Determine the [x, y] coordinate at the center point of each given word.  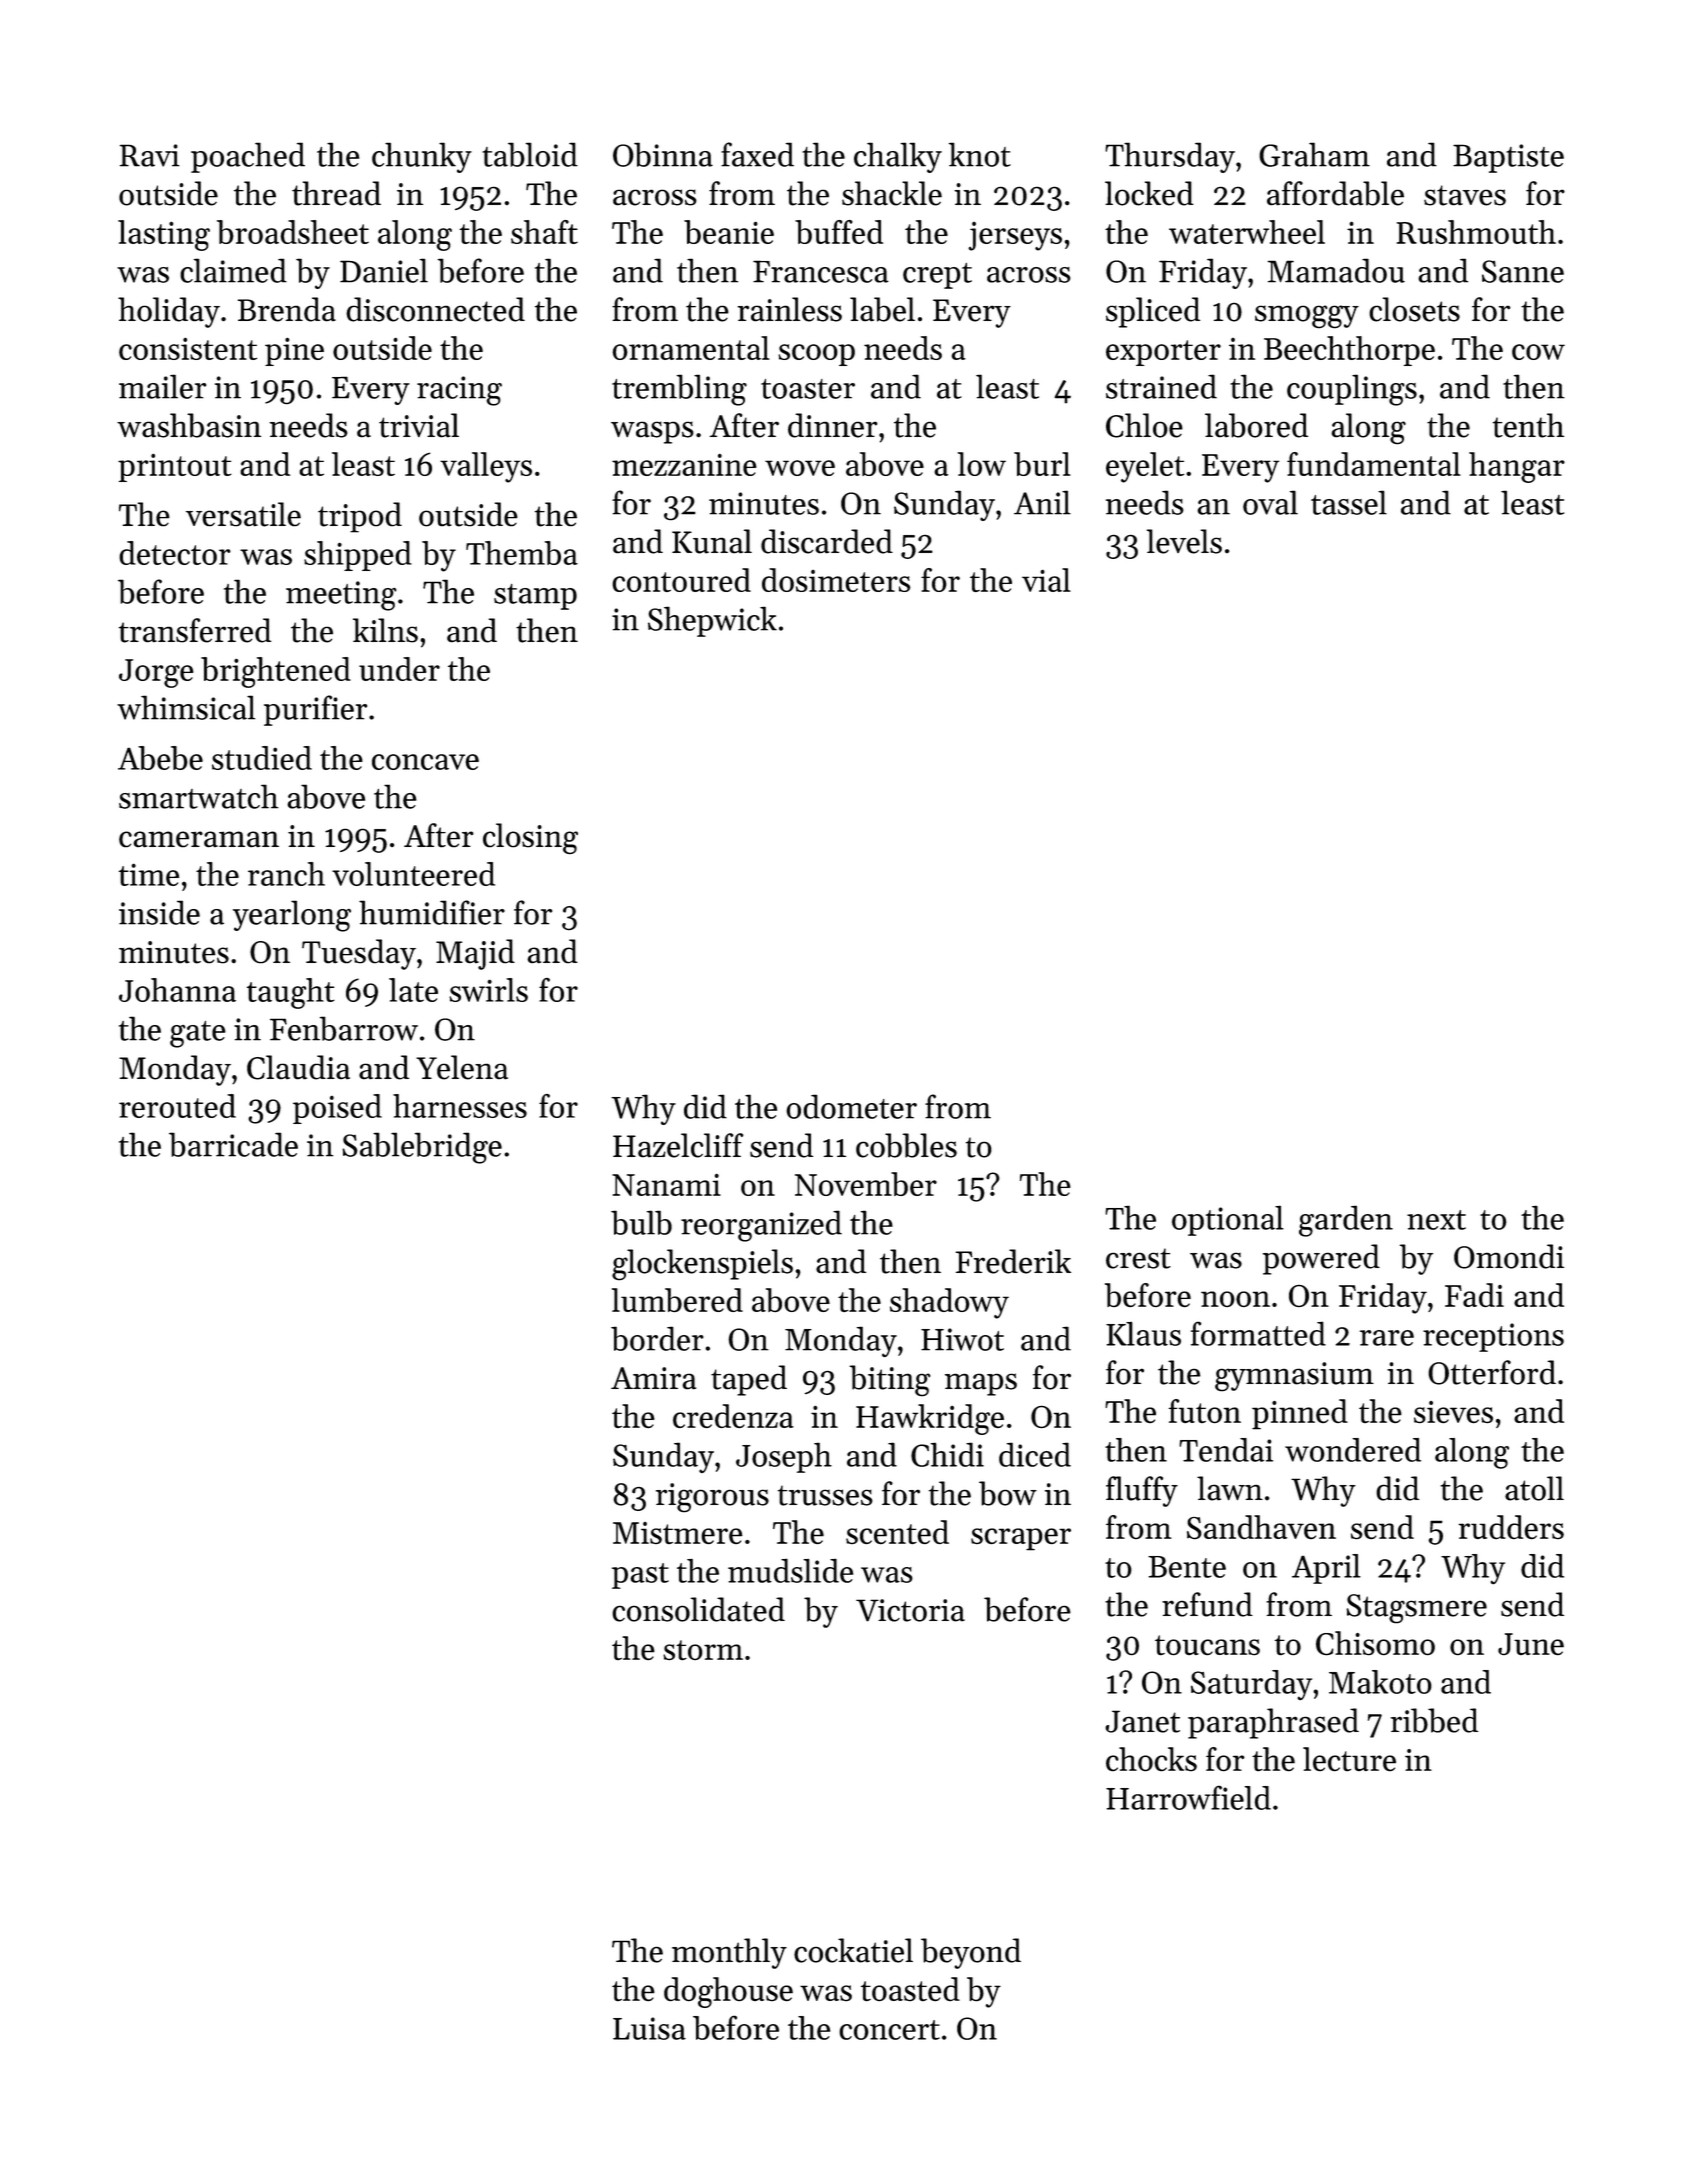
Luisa [649, 2028]
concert [889, 2030]
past [640, 1576]
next [1436, 1220]
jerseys [1015, 236]
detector [175, 553]
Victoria [910, 1610]
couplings [1352, 390]
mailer [162, 386]
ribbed [1434, 1720]
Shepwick [712, 621]
